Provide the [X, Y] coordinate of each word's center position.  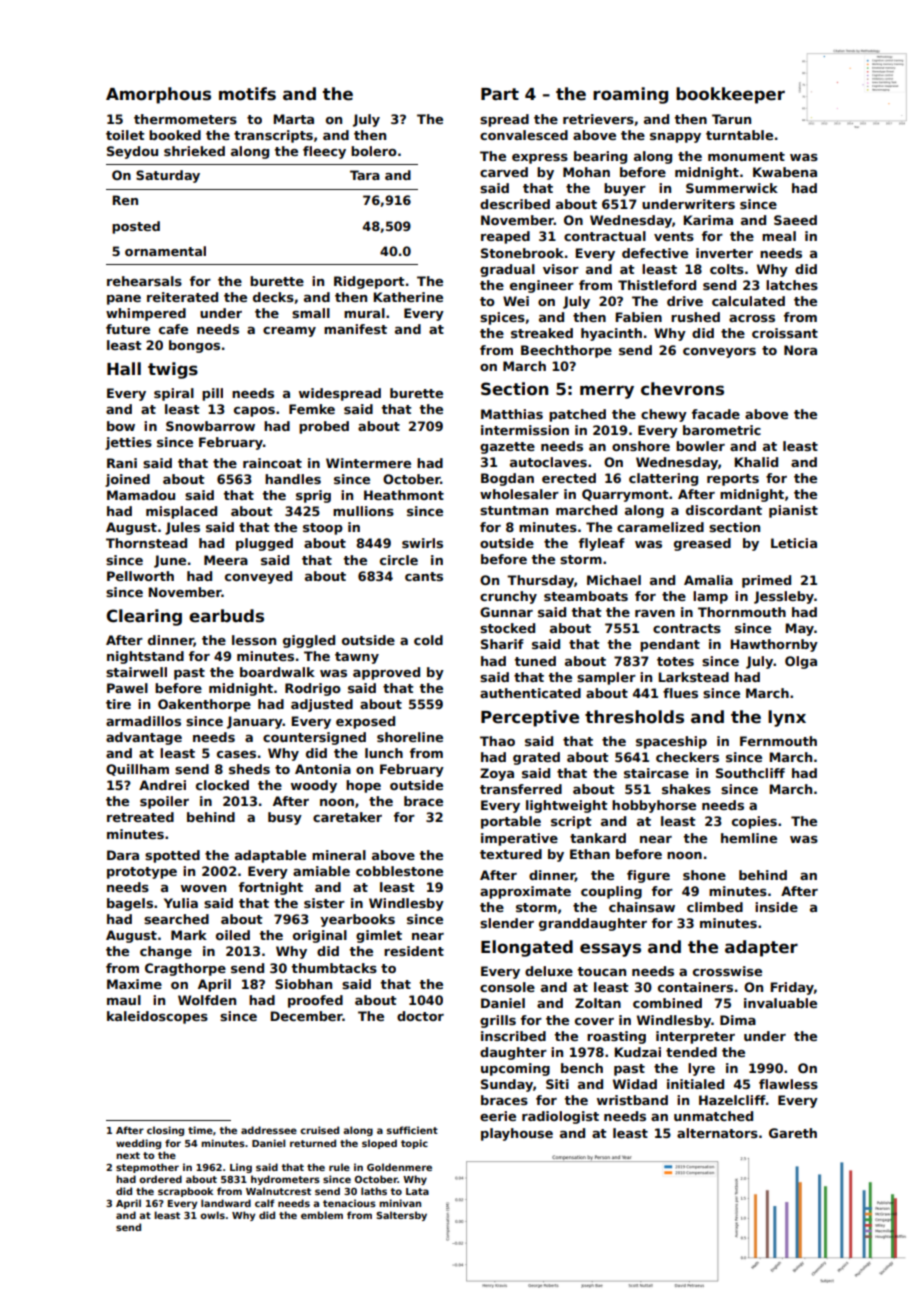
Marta [293, 119]
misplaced [181, 512]
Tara [365, 175]
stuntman [514, 510]
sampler [606, 678]
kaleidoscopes [157, 1017]
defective [655, 253]
